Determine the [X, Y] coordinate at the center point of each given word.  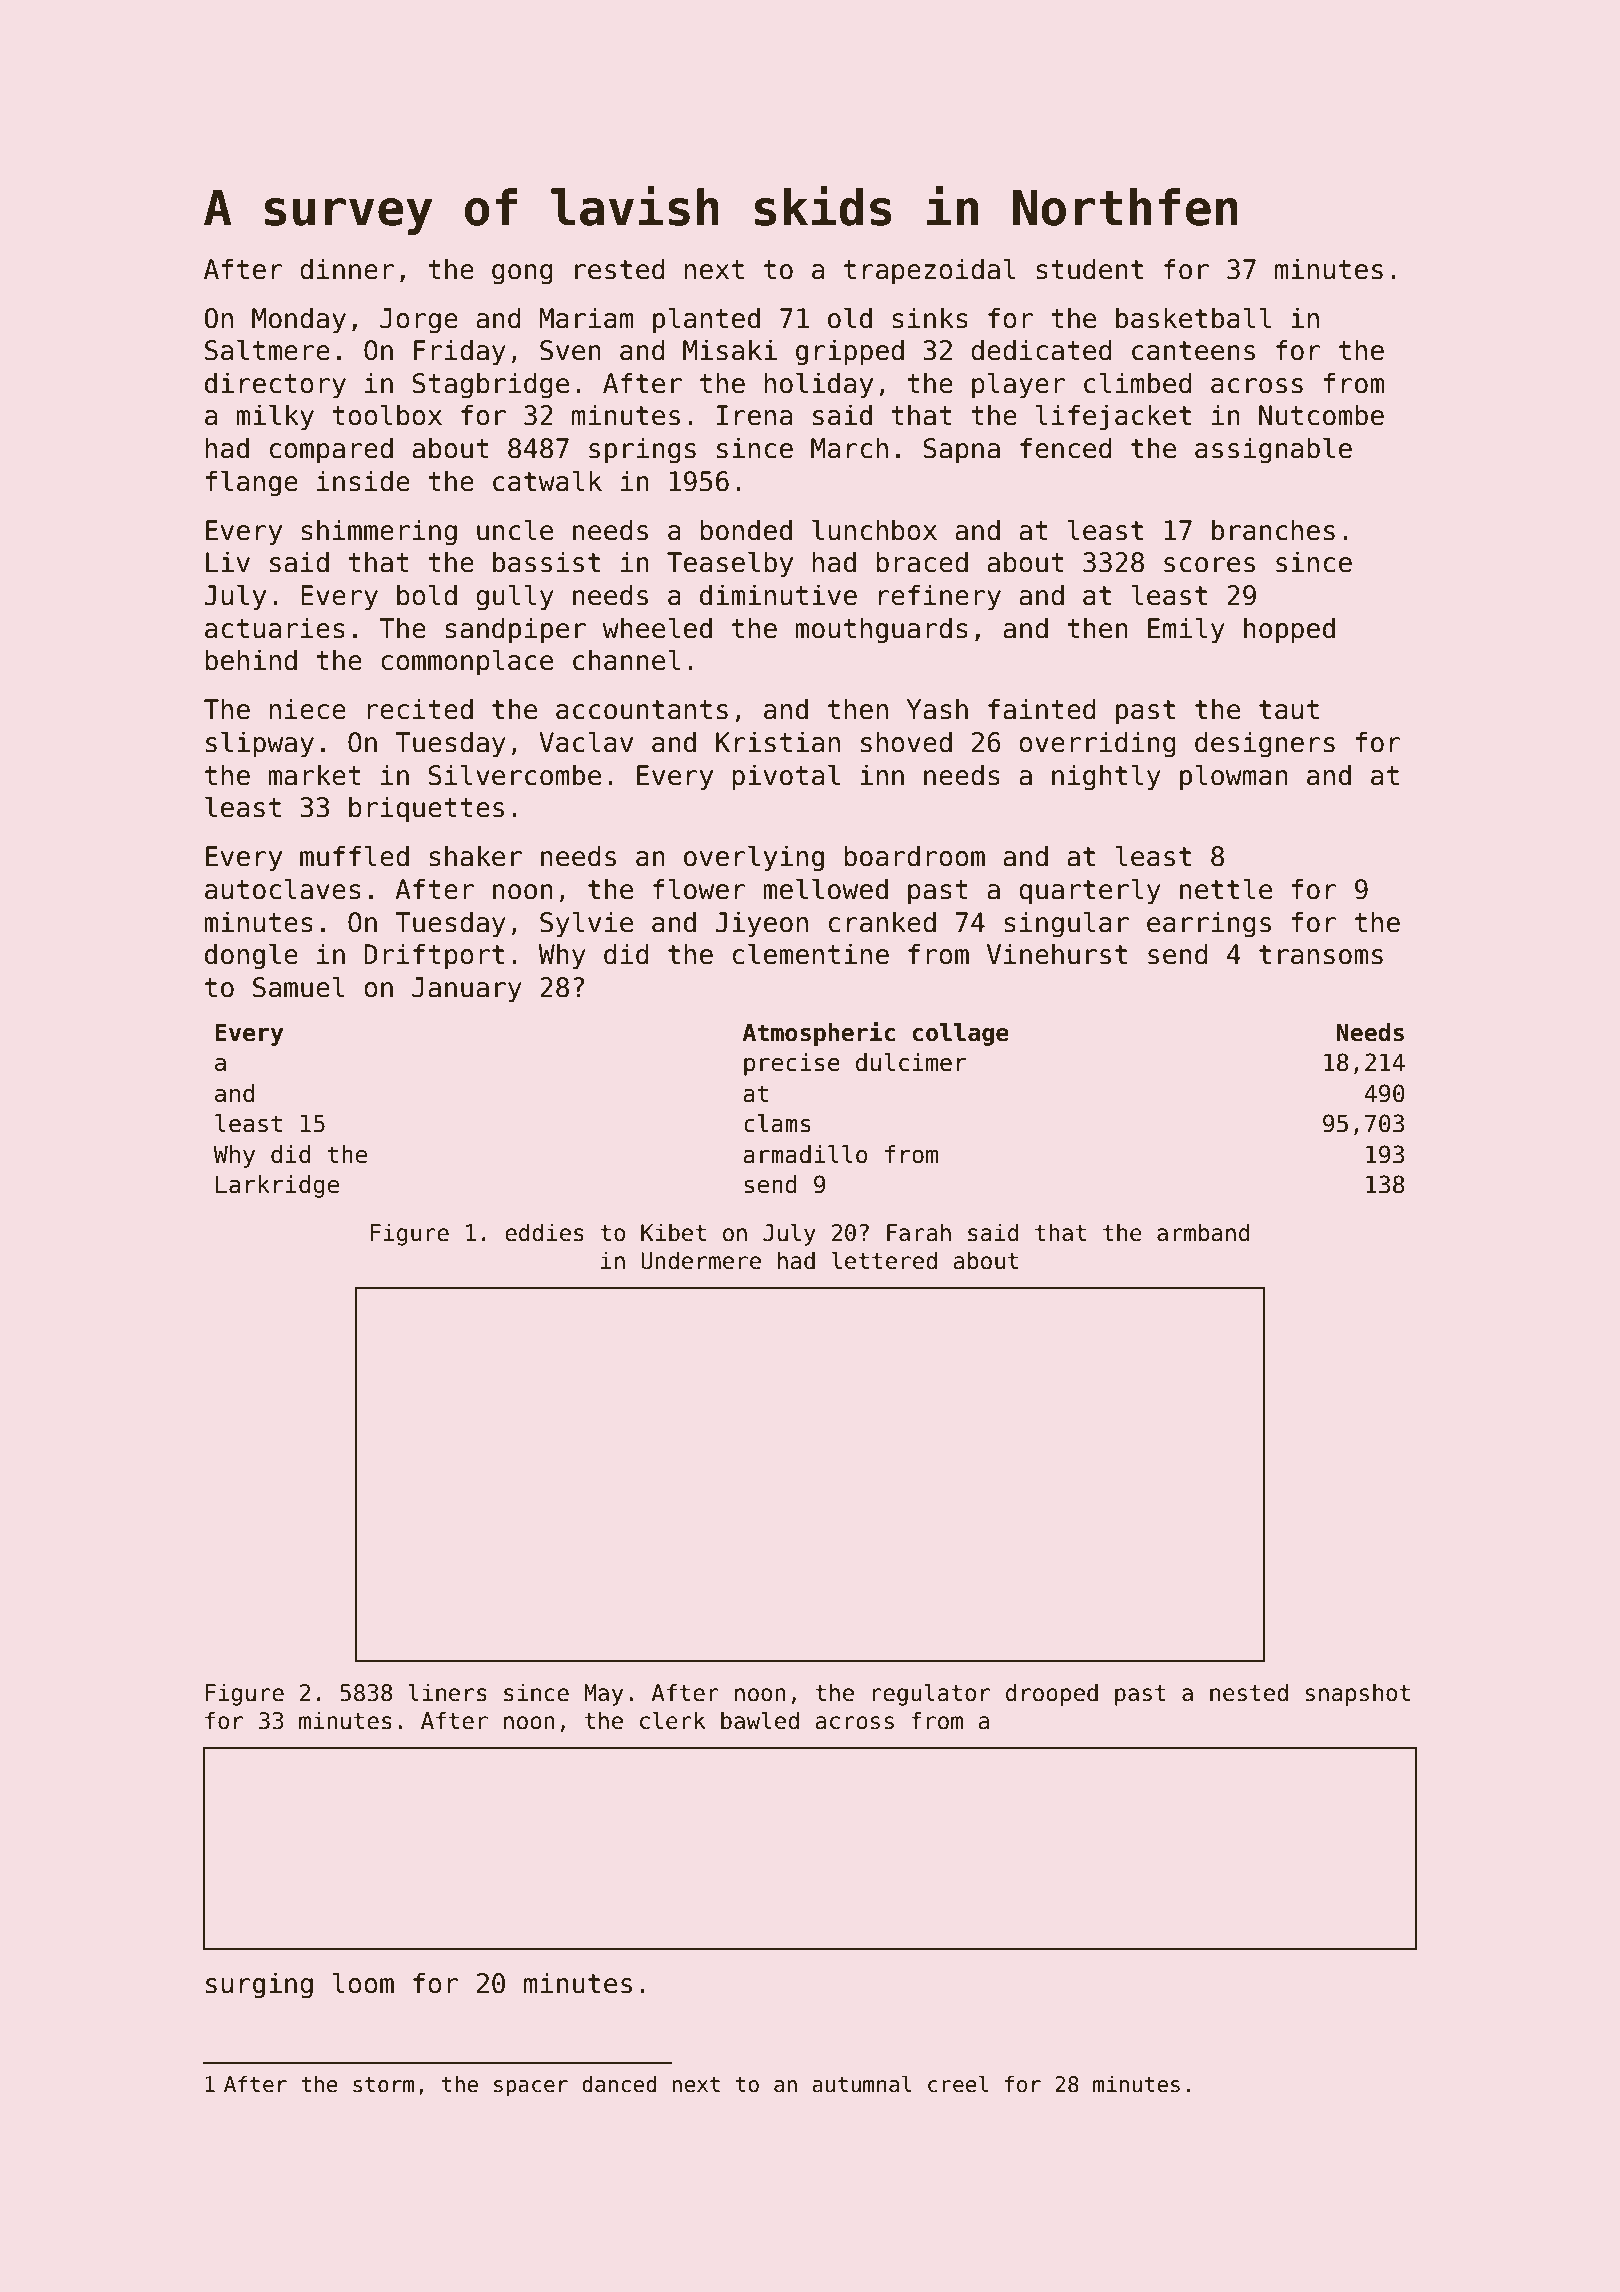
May [603, 1695]
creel [958, 2084]
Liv [228, 561]
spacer [531, 2088]
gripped [850, 352]
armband [1203, 1232]
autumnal [862, 2084]
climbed [1138, 383]
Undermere [701, 1260]
